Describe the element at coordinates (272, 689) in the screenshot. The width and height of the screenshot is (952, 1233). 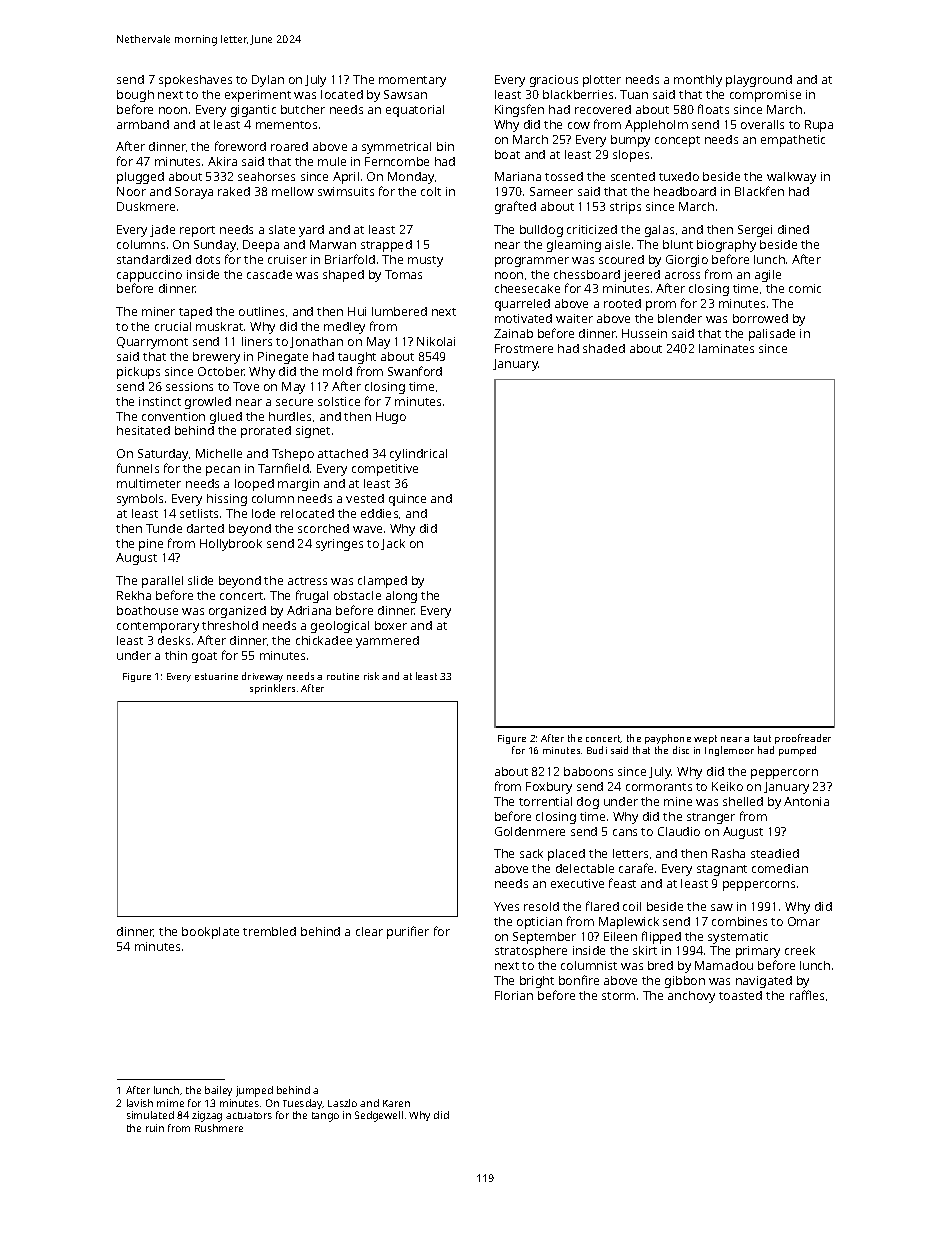
I see `sprinklers` at that location.
